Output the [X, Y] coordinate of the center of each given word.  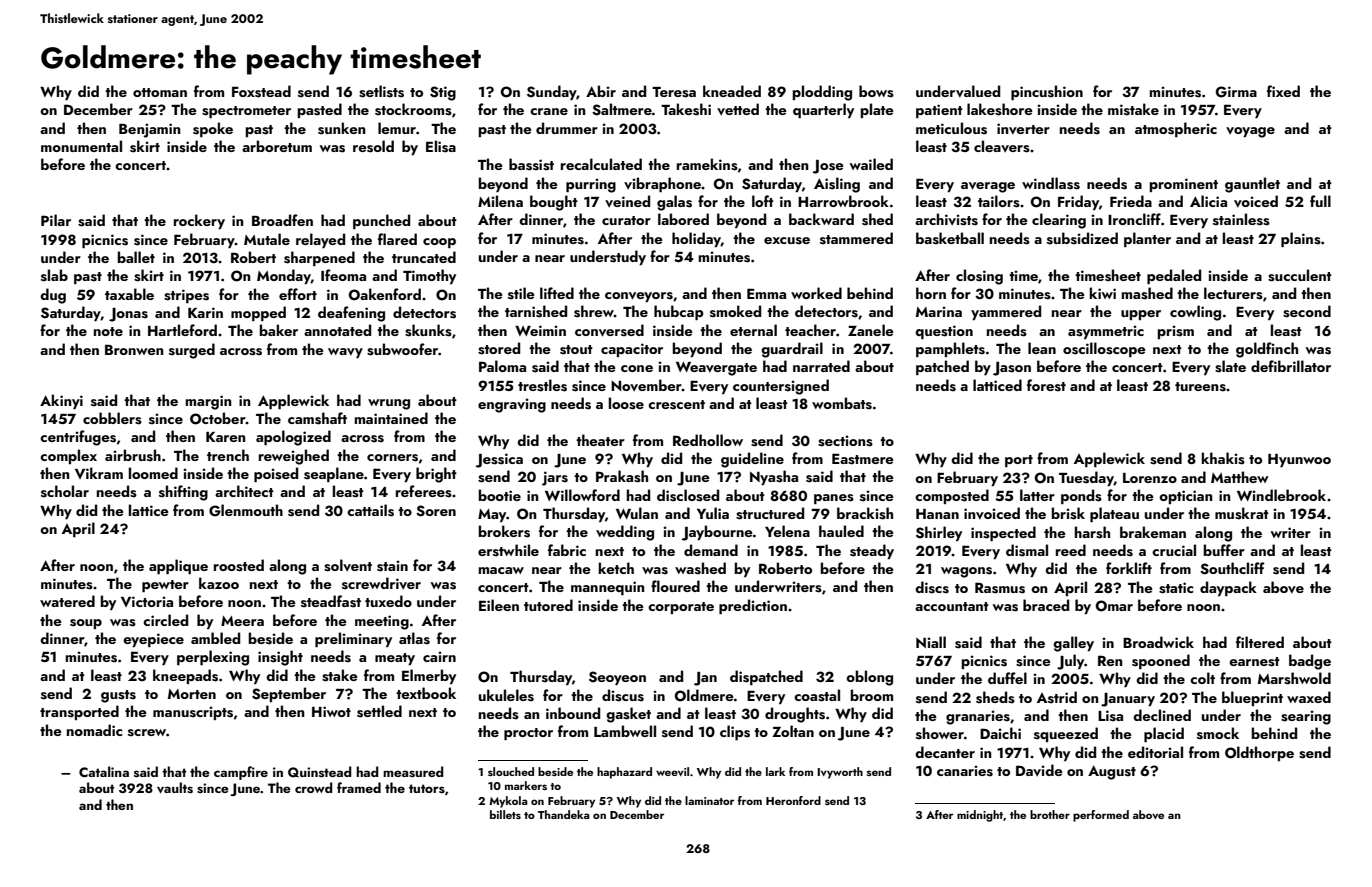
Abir [601, 91]
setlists [381, 91]
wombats [842, 403]
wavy [345, 353]
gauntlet [1252, 185]
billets [505, 814]
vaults [175, 788]
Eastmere [863, 459]
